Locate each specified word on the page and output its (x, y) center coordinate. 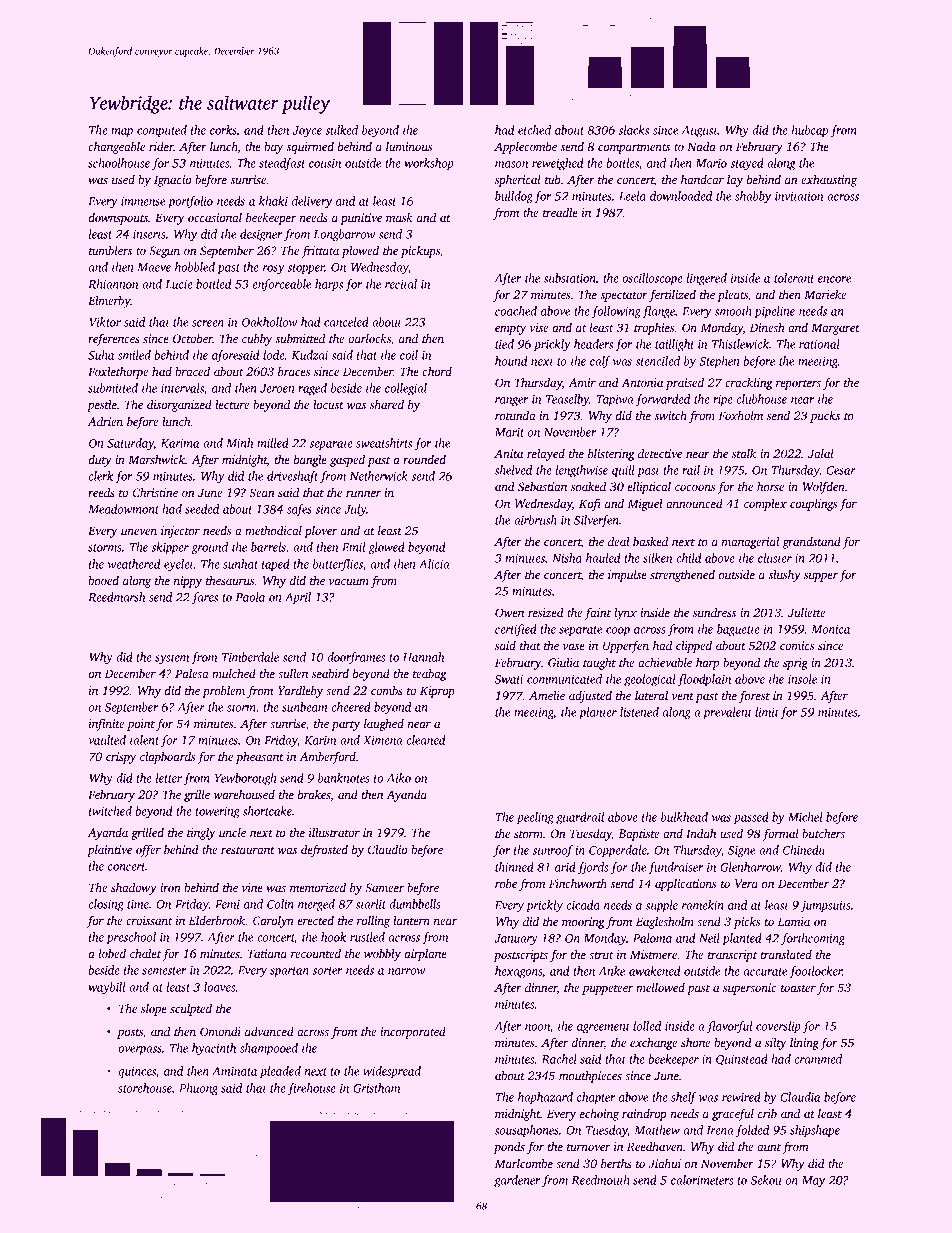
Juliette (807, 612)
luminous (409, 146)
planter (598, 713)
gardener (517, 1181)
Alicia (434, 564)
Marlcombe (524, 1163)
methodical (273, 530)
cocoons (695, 488)
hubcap (810, 131)
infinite (107, 724)
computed (162, 131)
